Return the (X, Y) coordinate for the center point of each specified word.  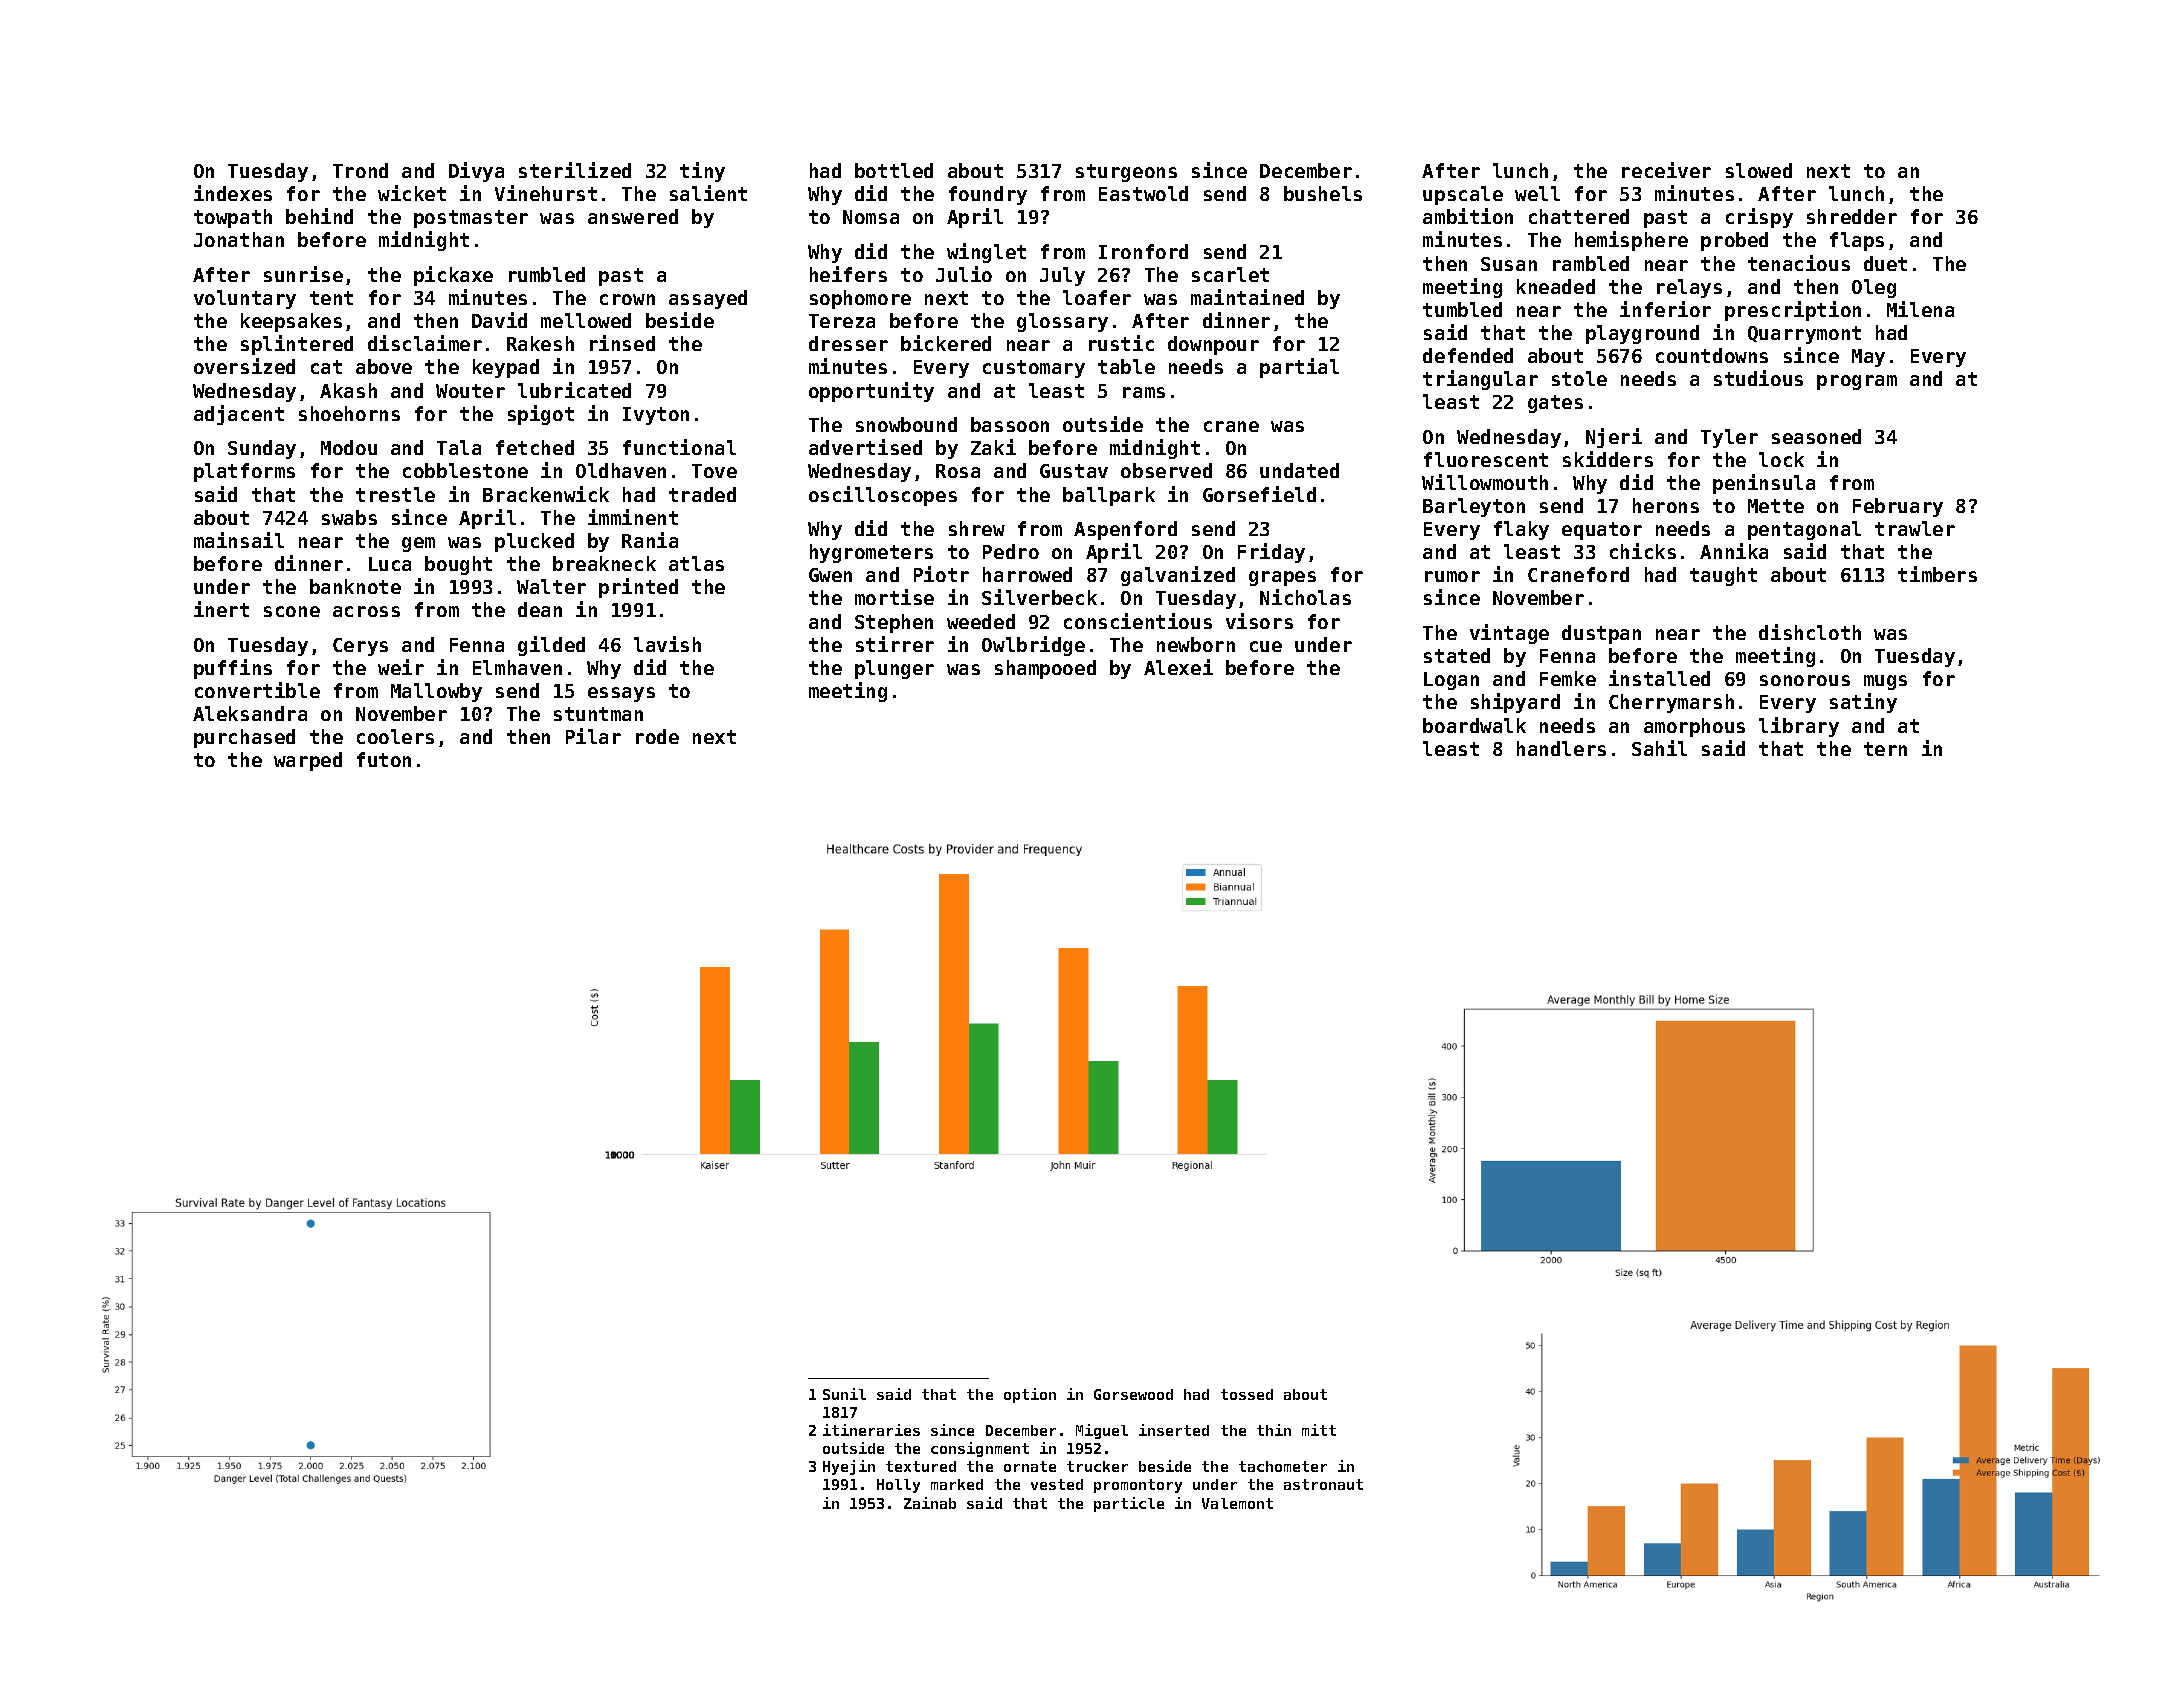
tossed (1247, 1394)
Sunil (844, 1394)
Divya (476, 172)
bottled (894, 170)
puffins (233, 669)
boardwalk (1474, 725)
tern (1885, 749)
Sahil (1659, 748)
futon (384, 759)
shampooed (1045, 669)
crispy (1759, 218)
